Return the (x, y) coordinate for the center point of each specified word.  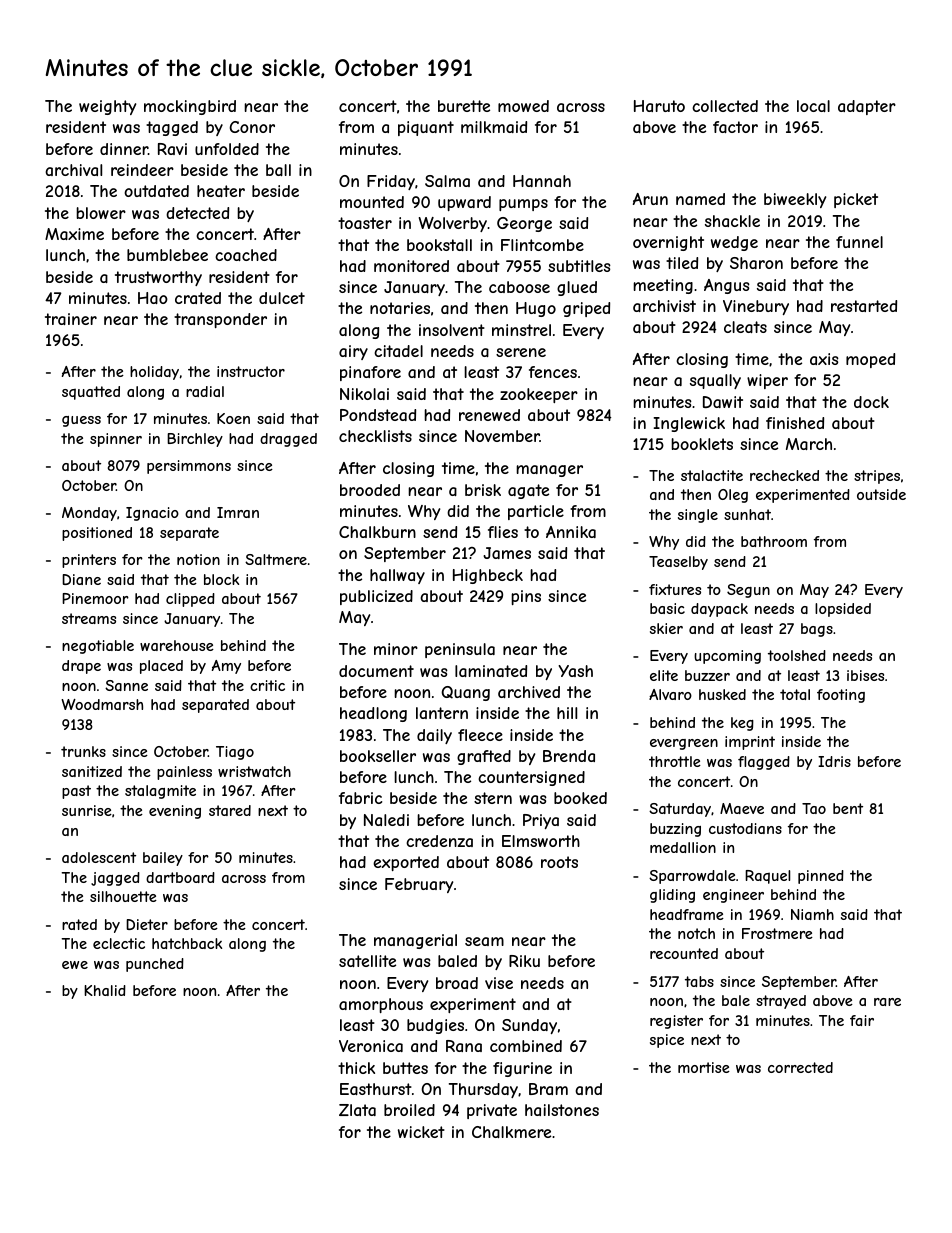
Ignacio (152, 514)
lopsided (843, 610)
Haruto (659, 106)
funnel (859, 242)
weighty (107, 107)
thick (356, 1068)
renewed (489, 415)
